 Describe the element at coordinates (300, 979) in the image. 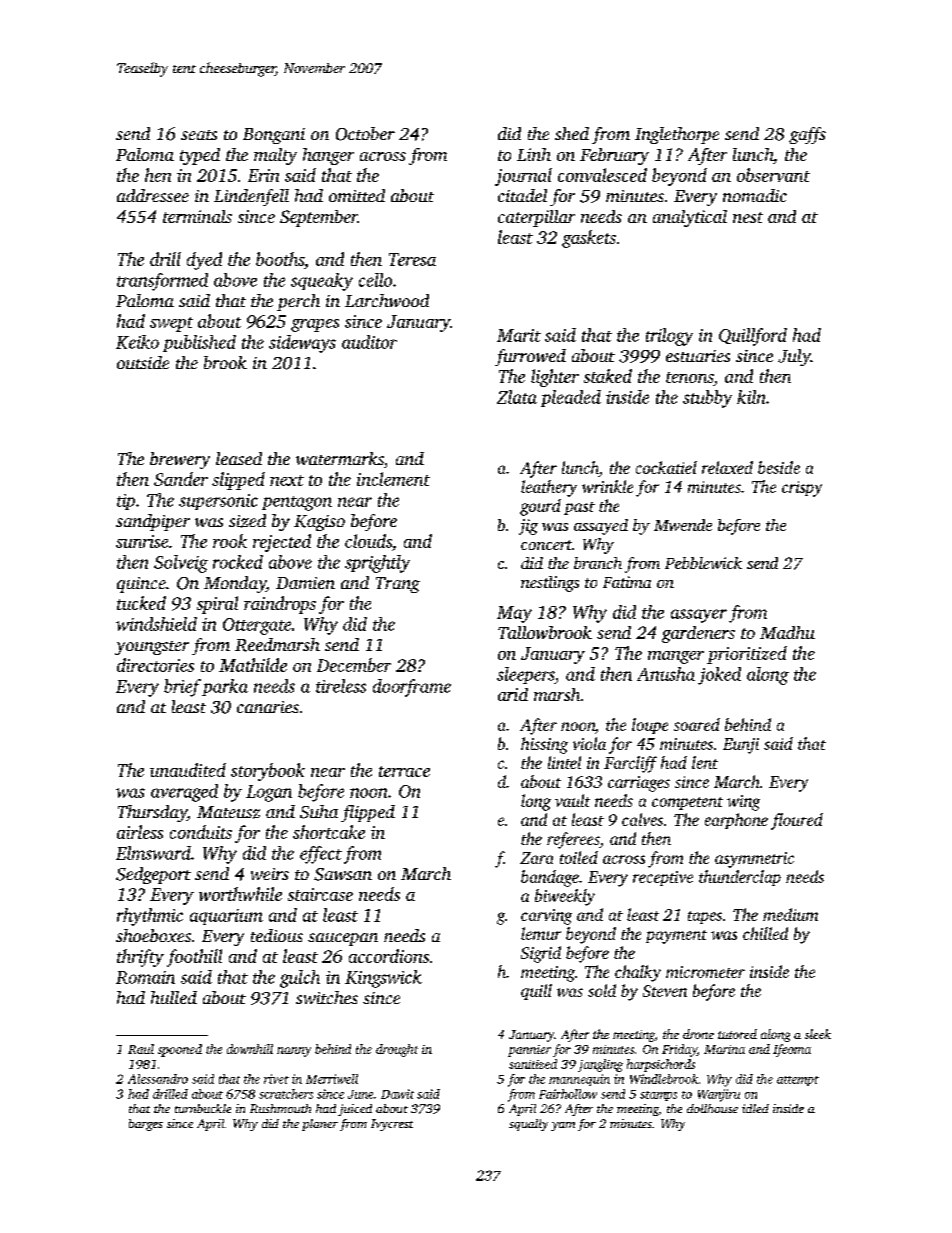

I see `gulch` at that location.
